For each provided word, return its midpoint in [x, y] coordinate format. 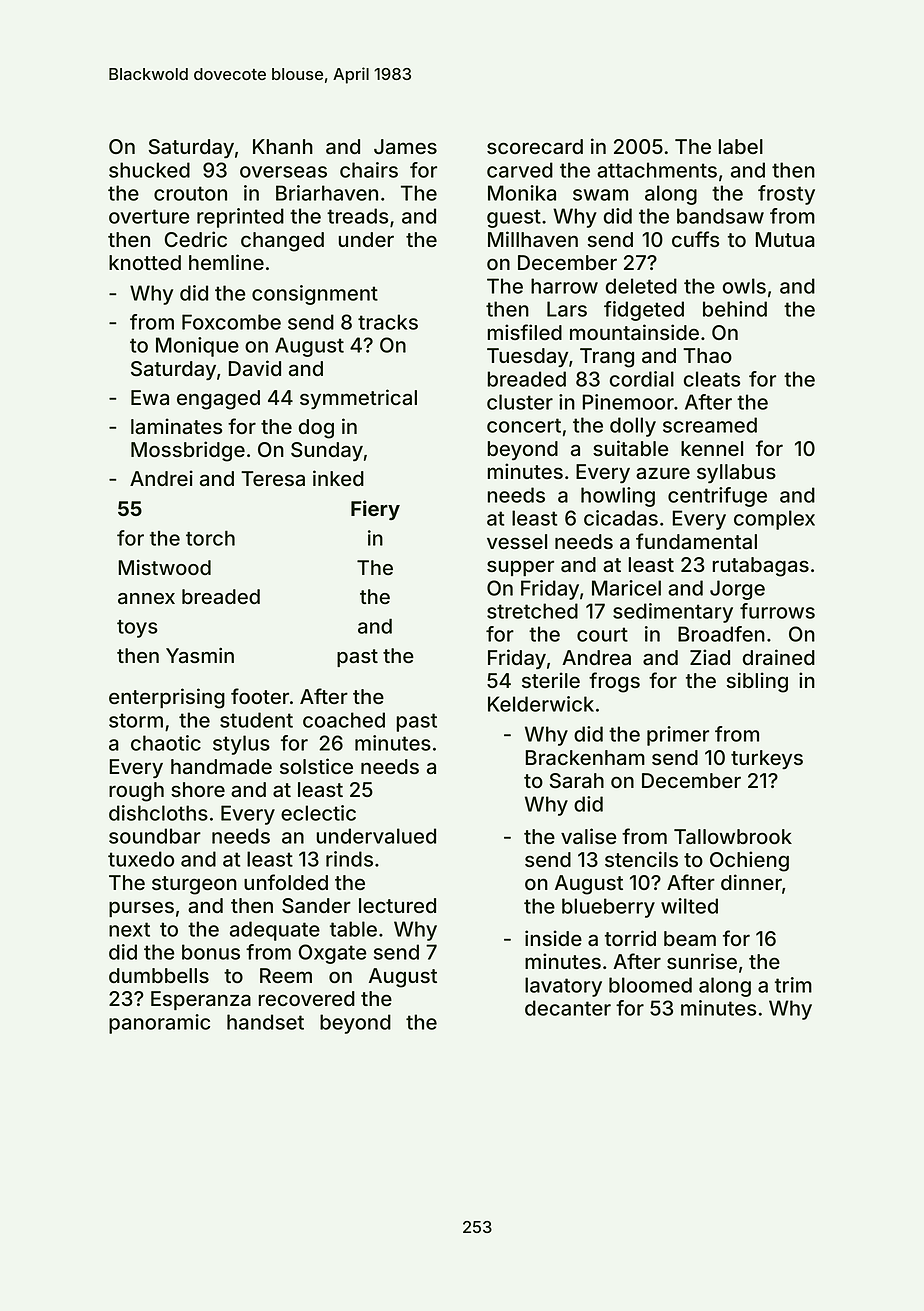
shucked [149, 170]
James [405, 147]
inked [338, 478]
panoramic [159, 1024]
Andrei [161, 478]
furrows [777, 611]
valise [589, 836]
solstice [316, 766]
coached [344, 720]
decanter [568, 1008]
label [740, 147]
